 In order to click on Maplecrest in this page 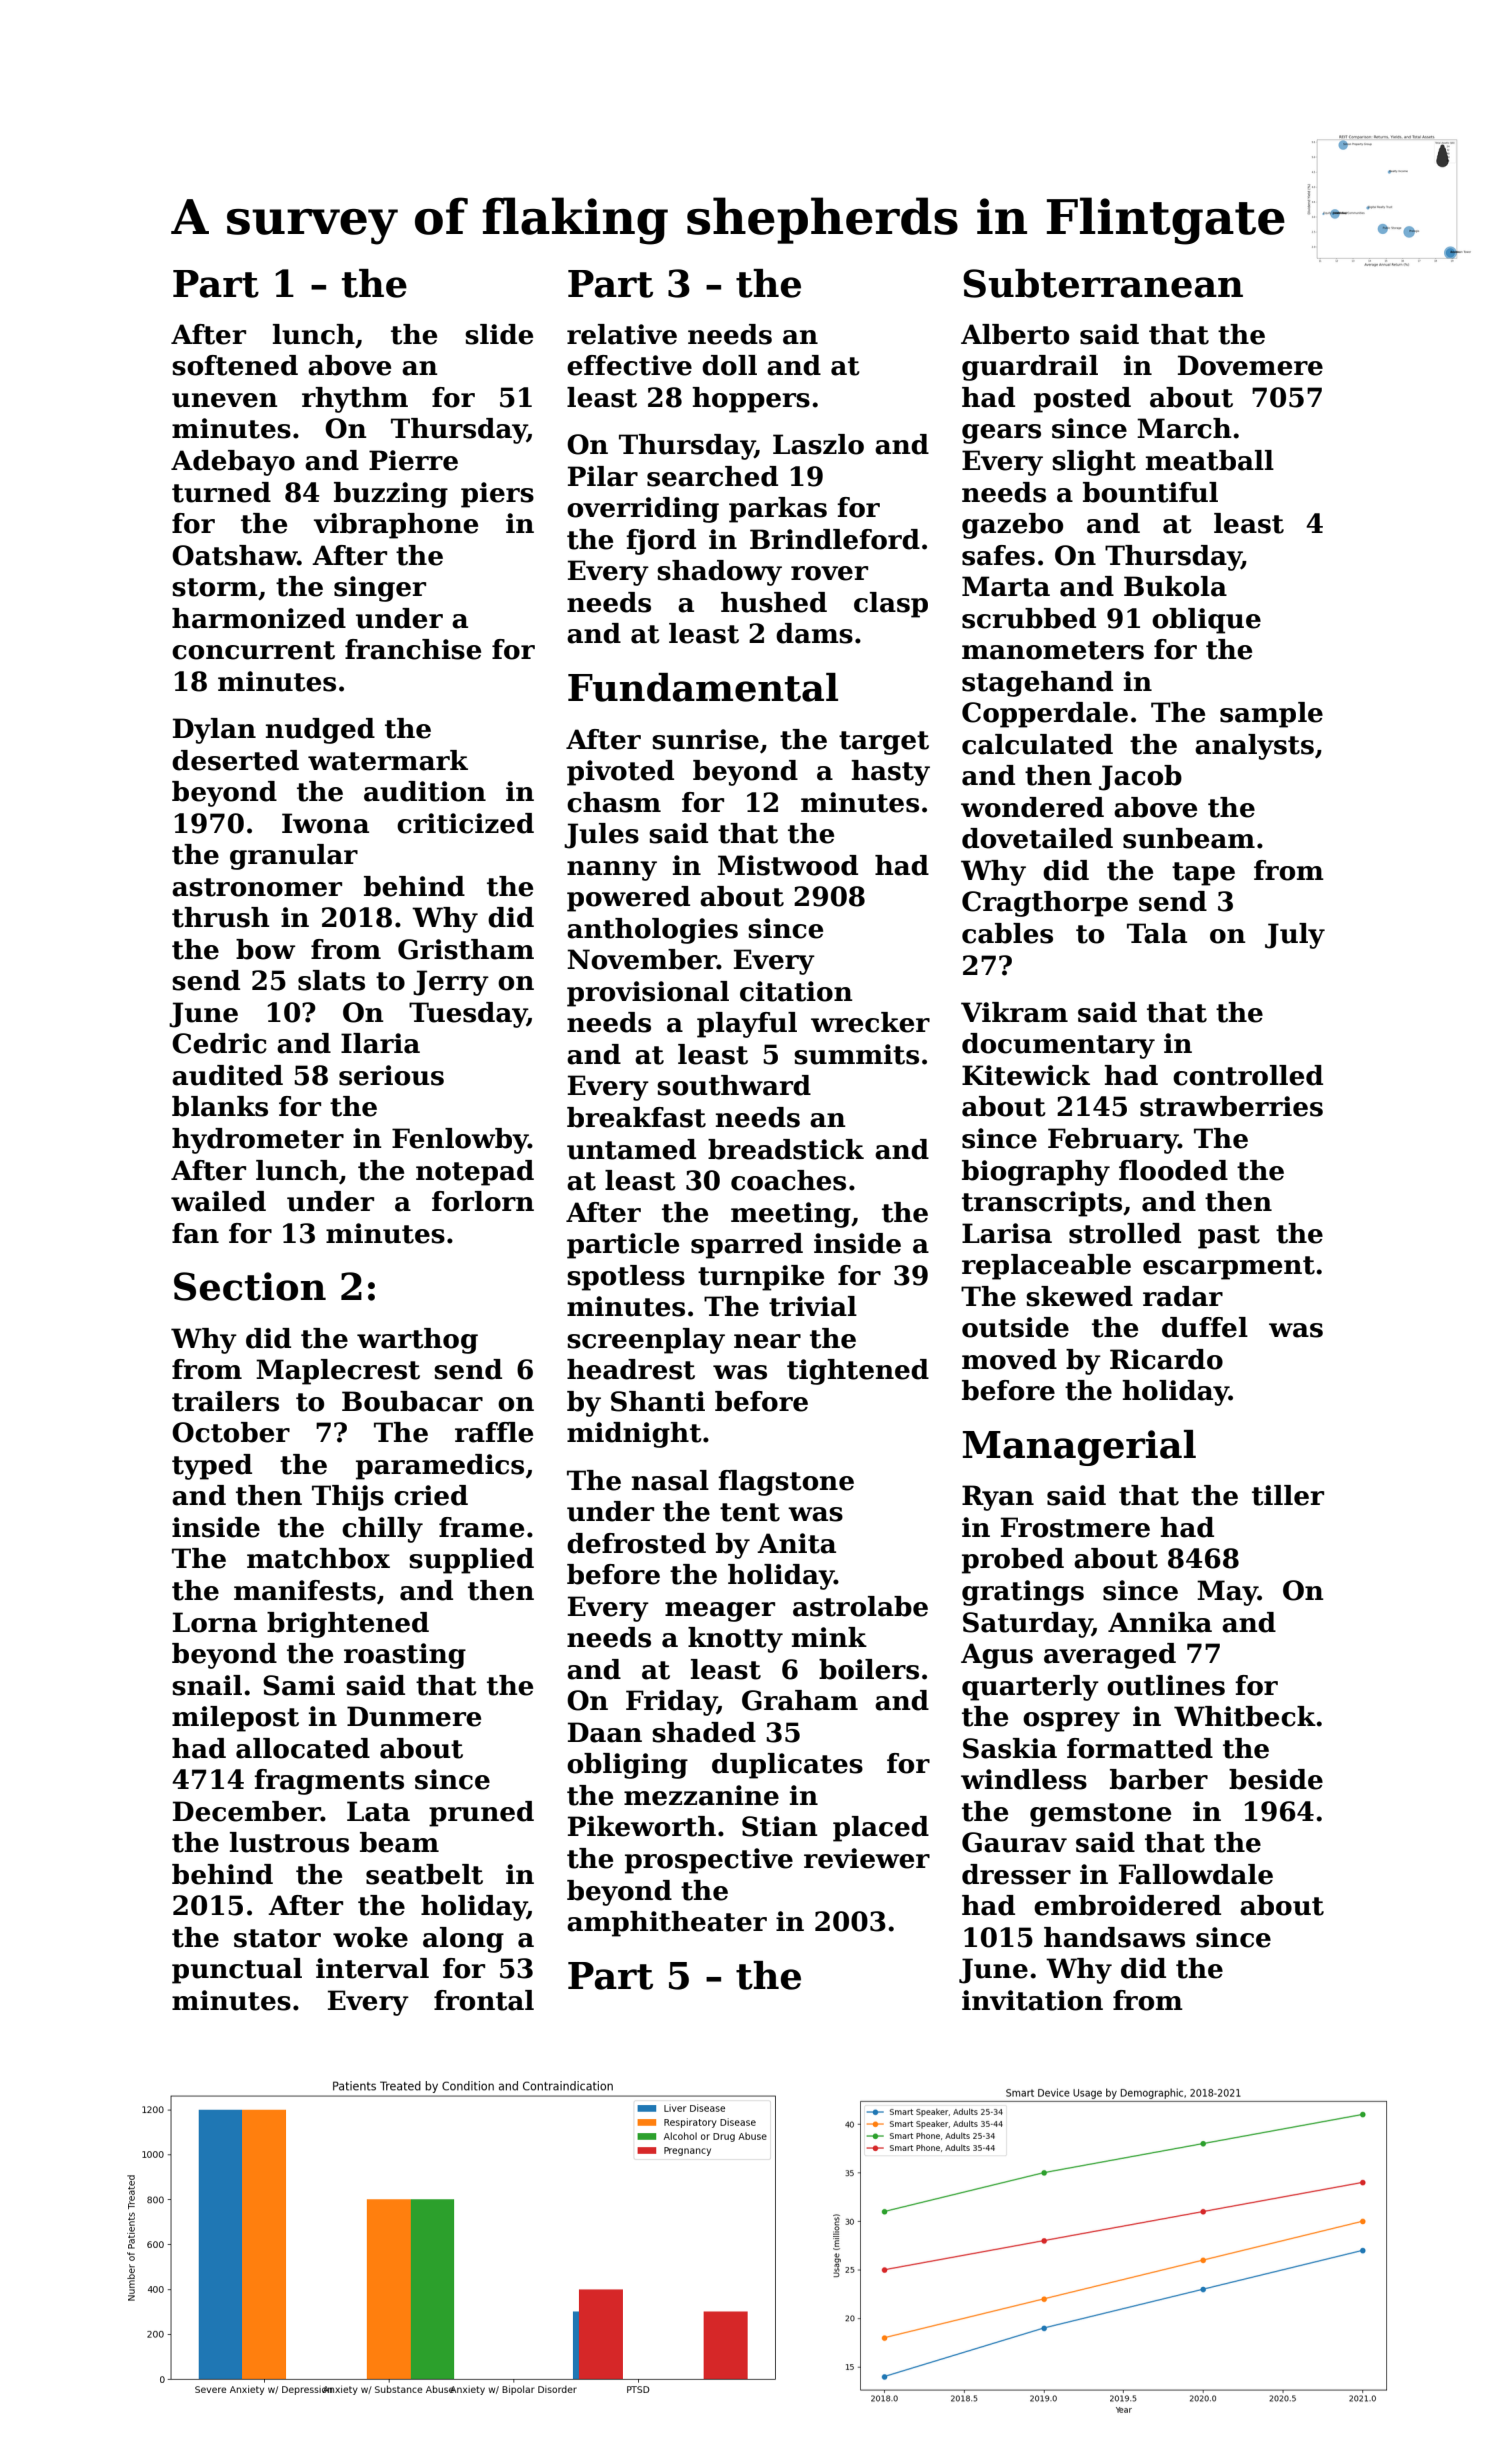, I will do `click(338, 1372)`.
